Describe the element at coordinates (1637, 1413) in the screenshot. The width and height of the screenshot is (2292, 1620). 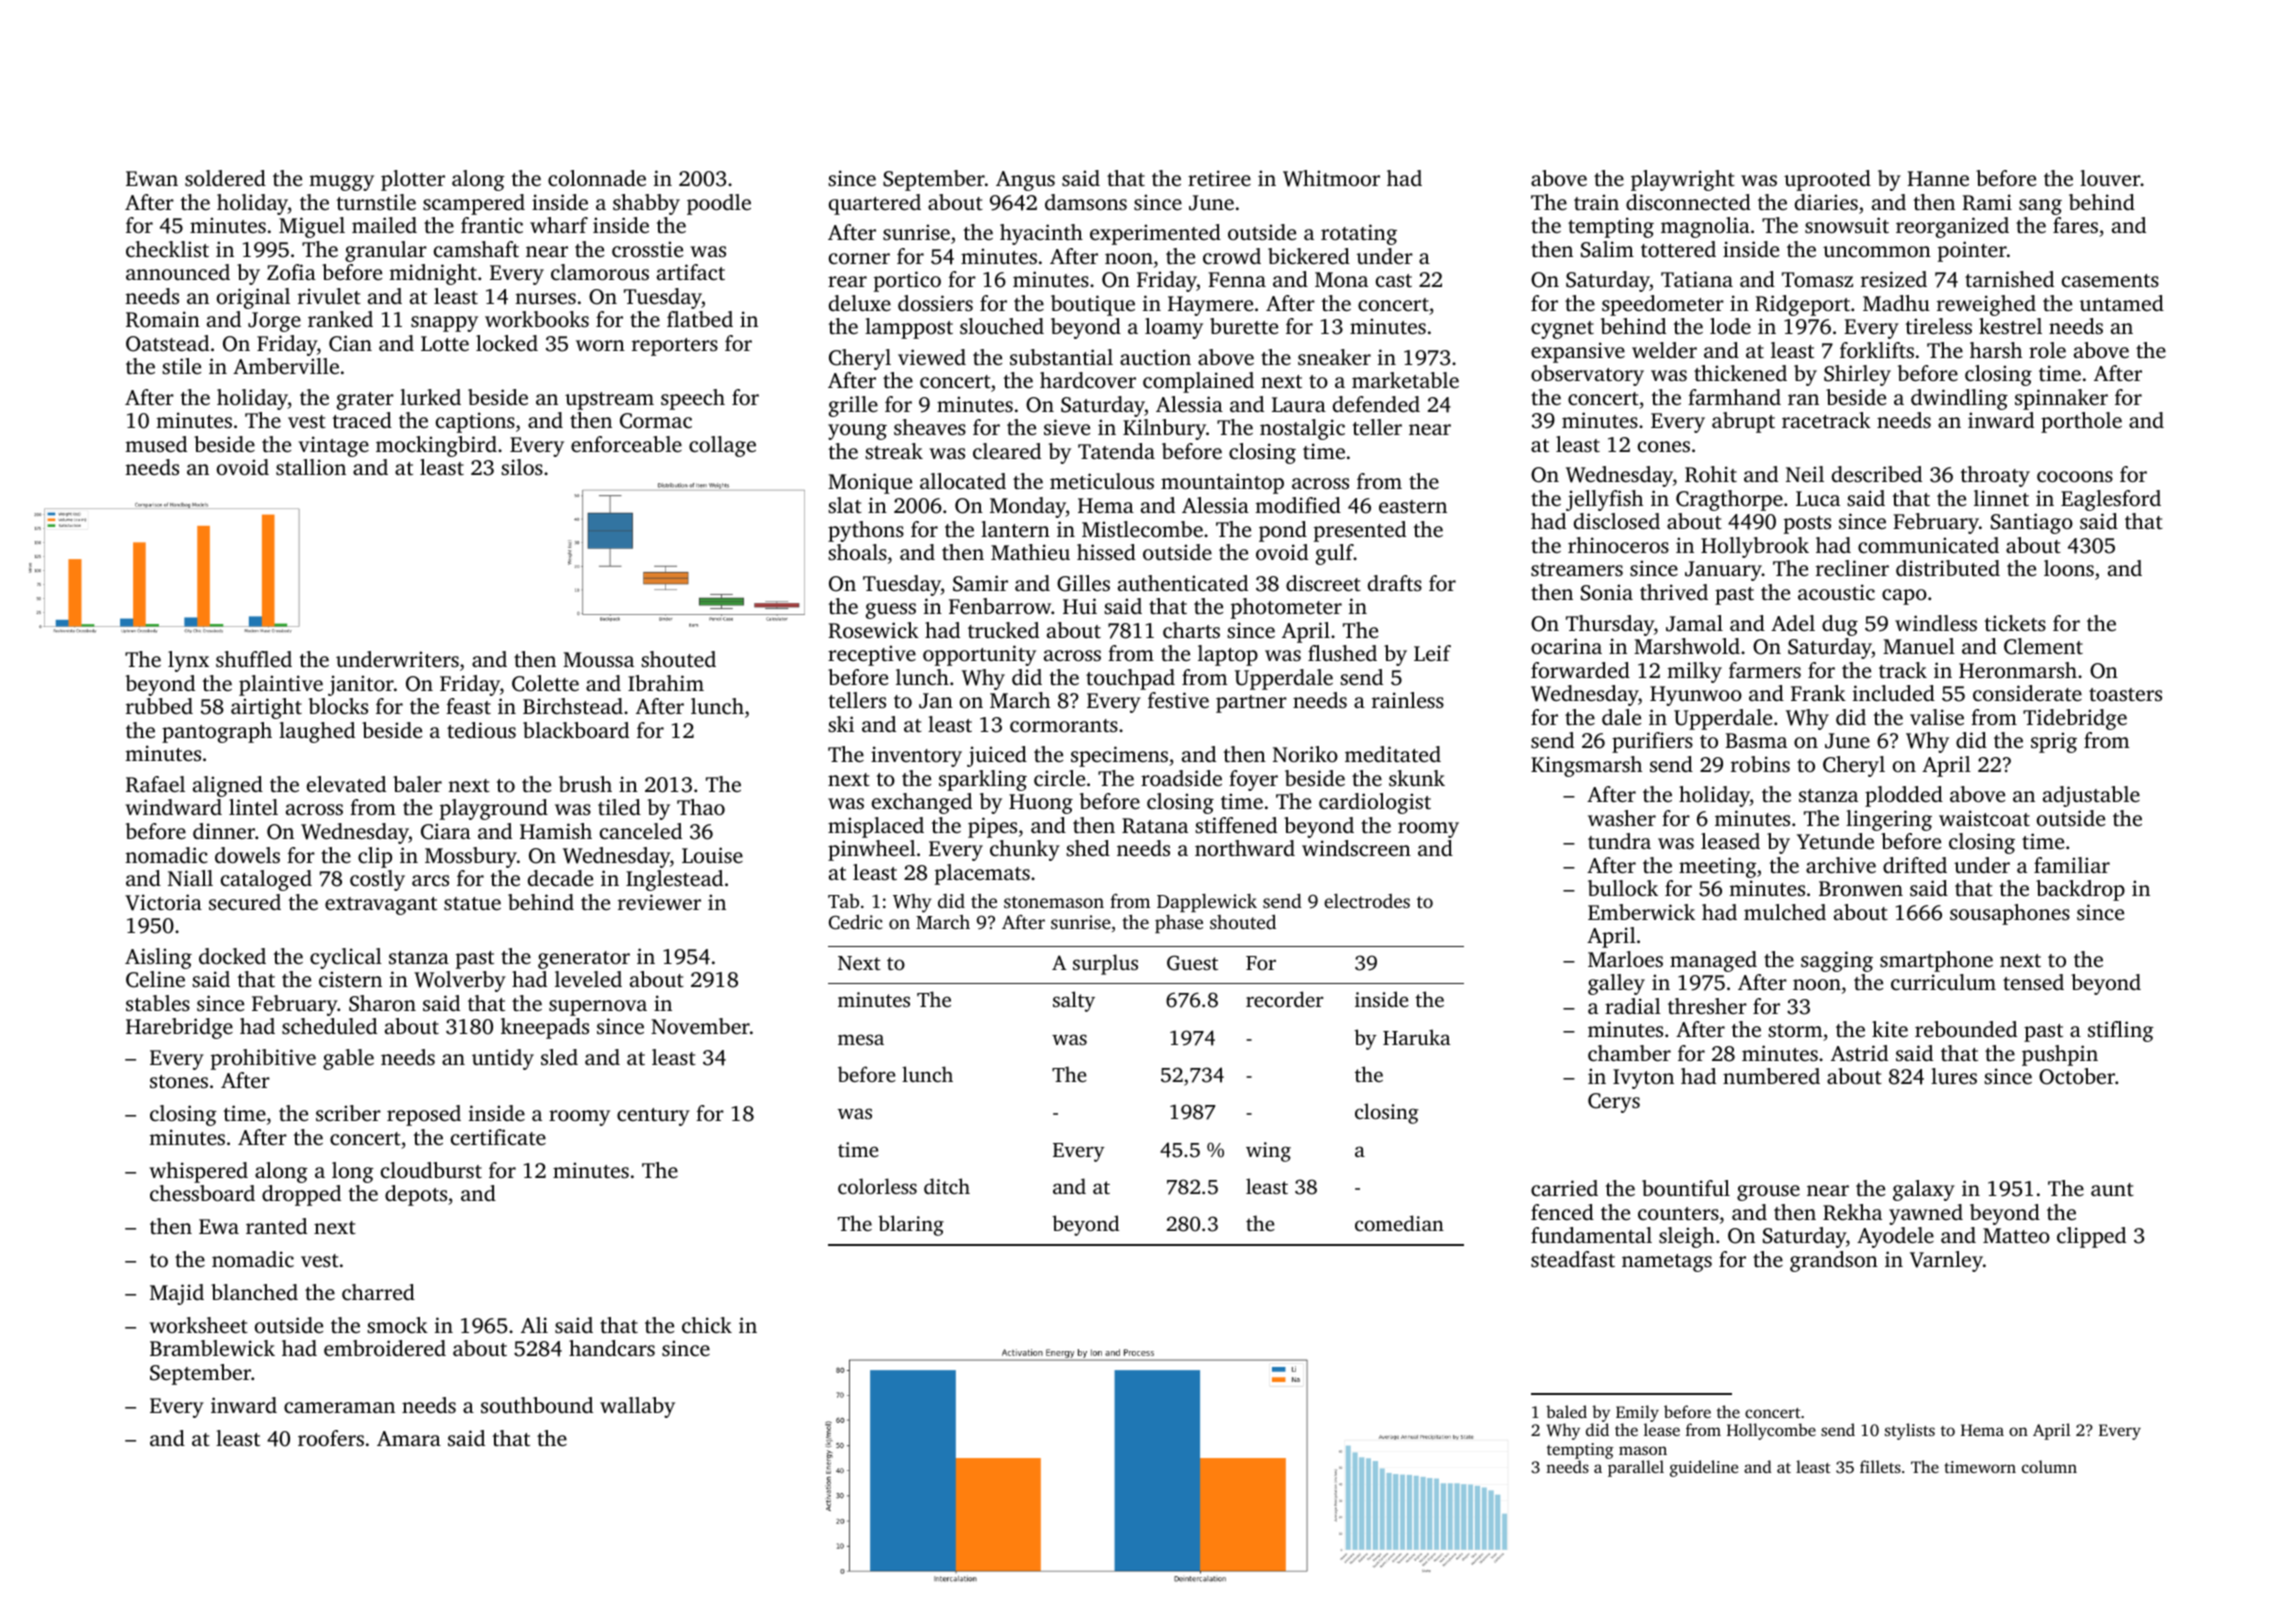
I see `Emily` at that location.
